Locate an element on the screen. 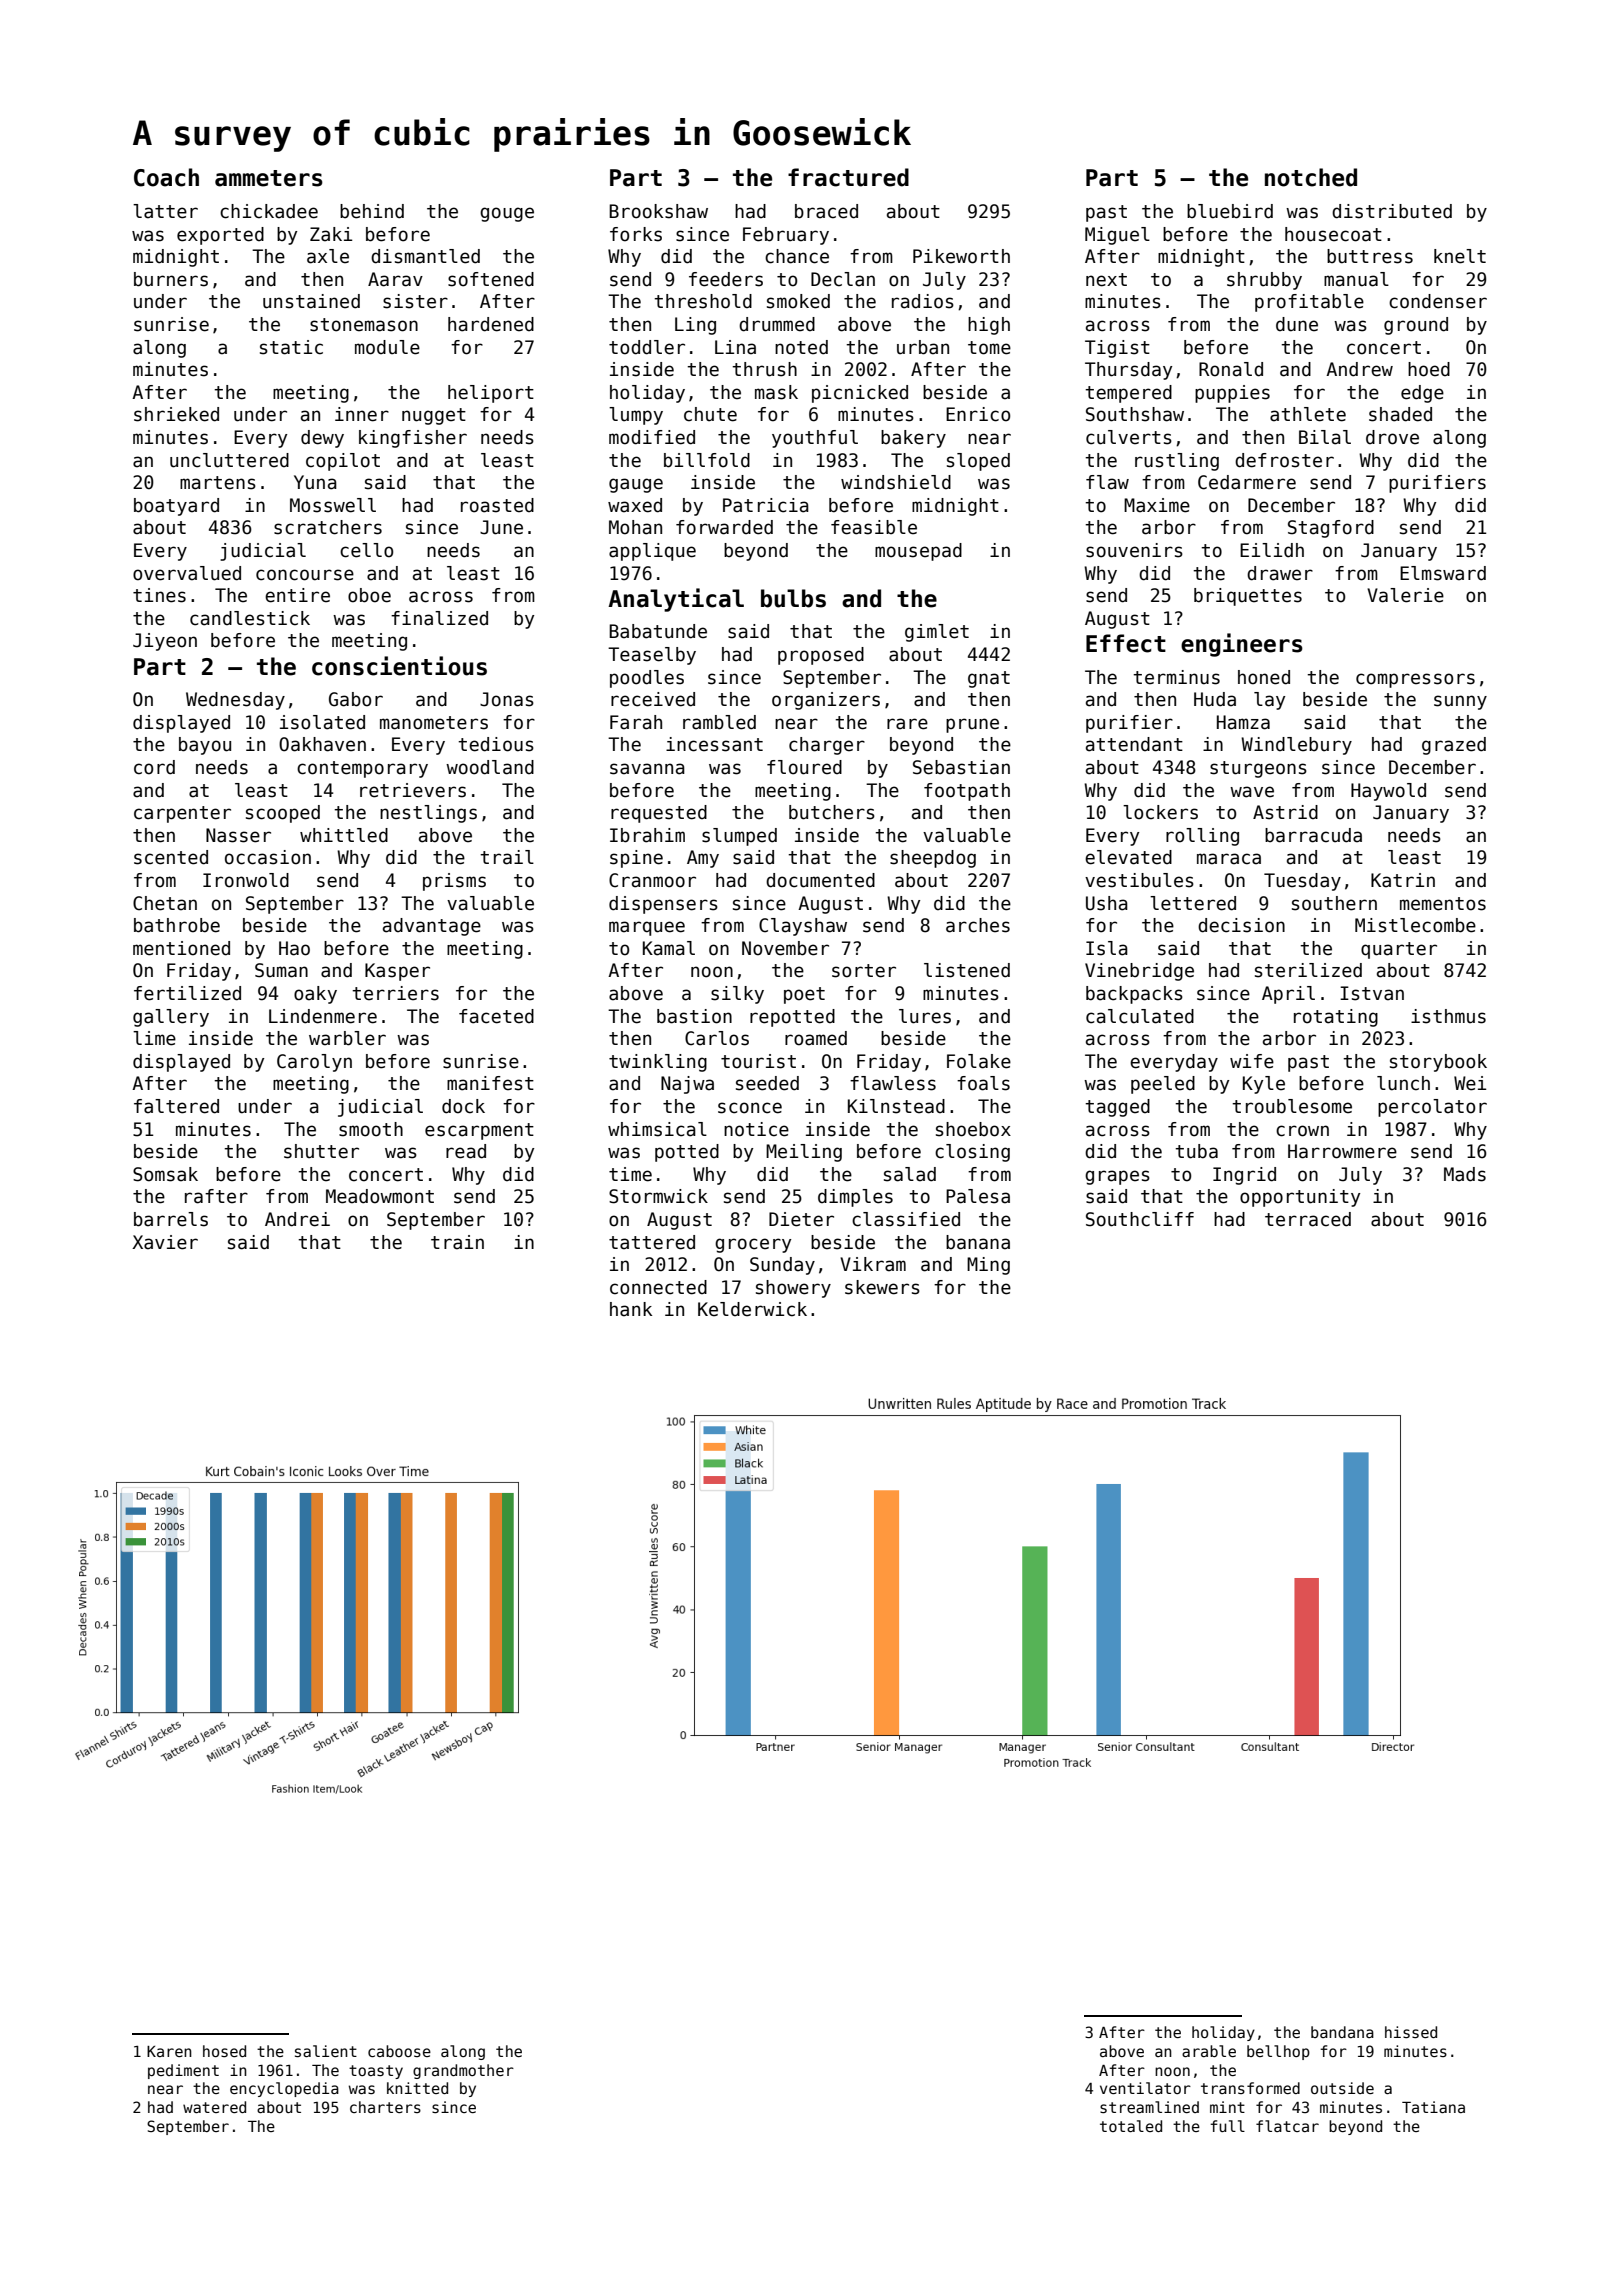 The width and height of the screenshot is (1620, 2292). Carolyn is located at coordinates (314, 1063).
